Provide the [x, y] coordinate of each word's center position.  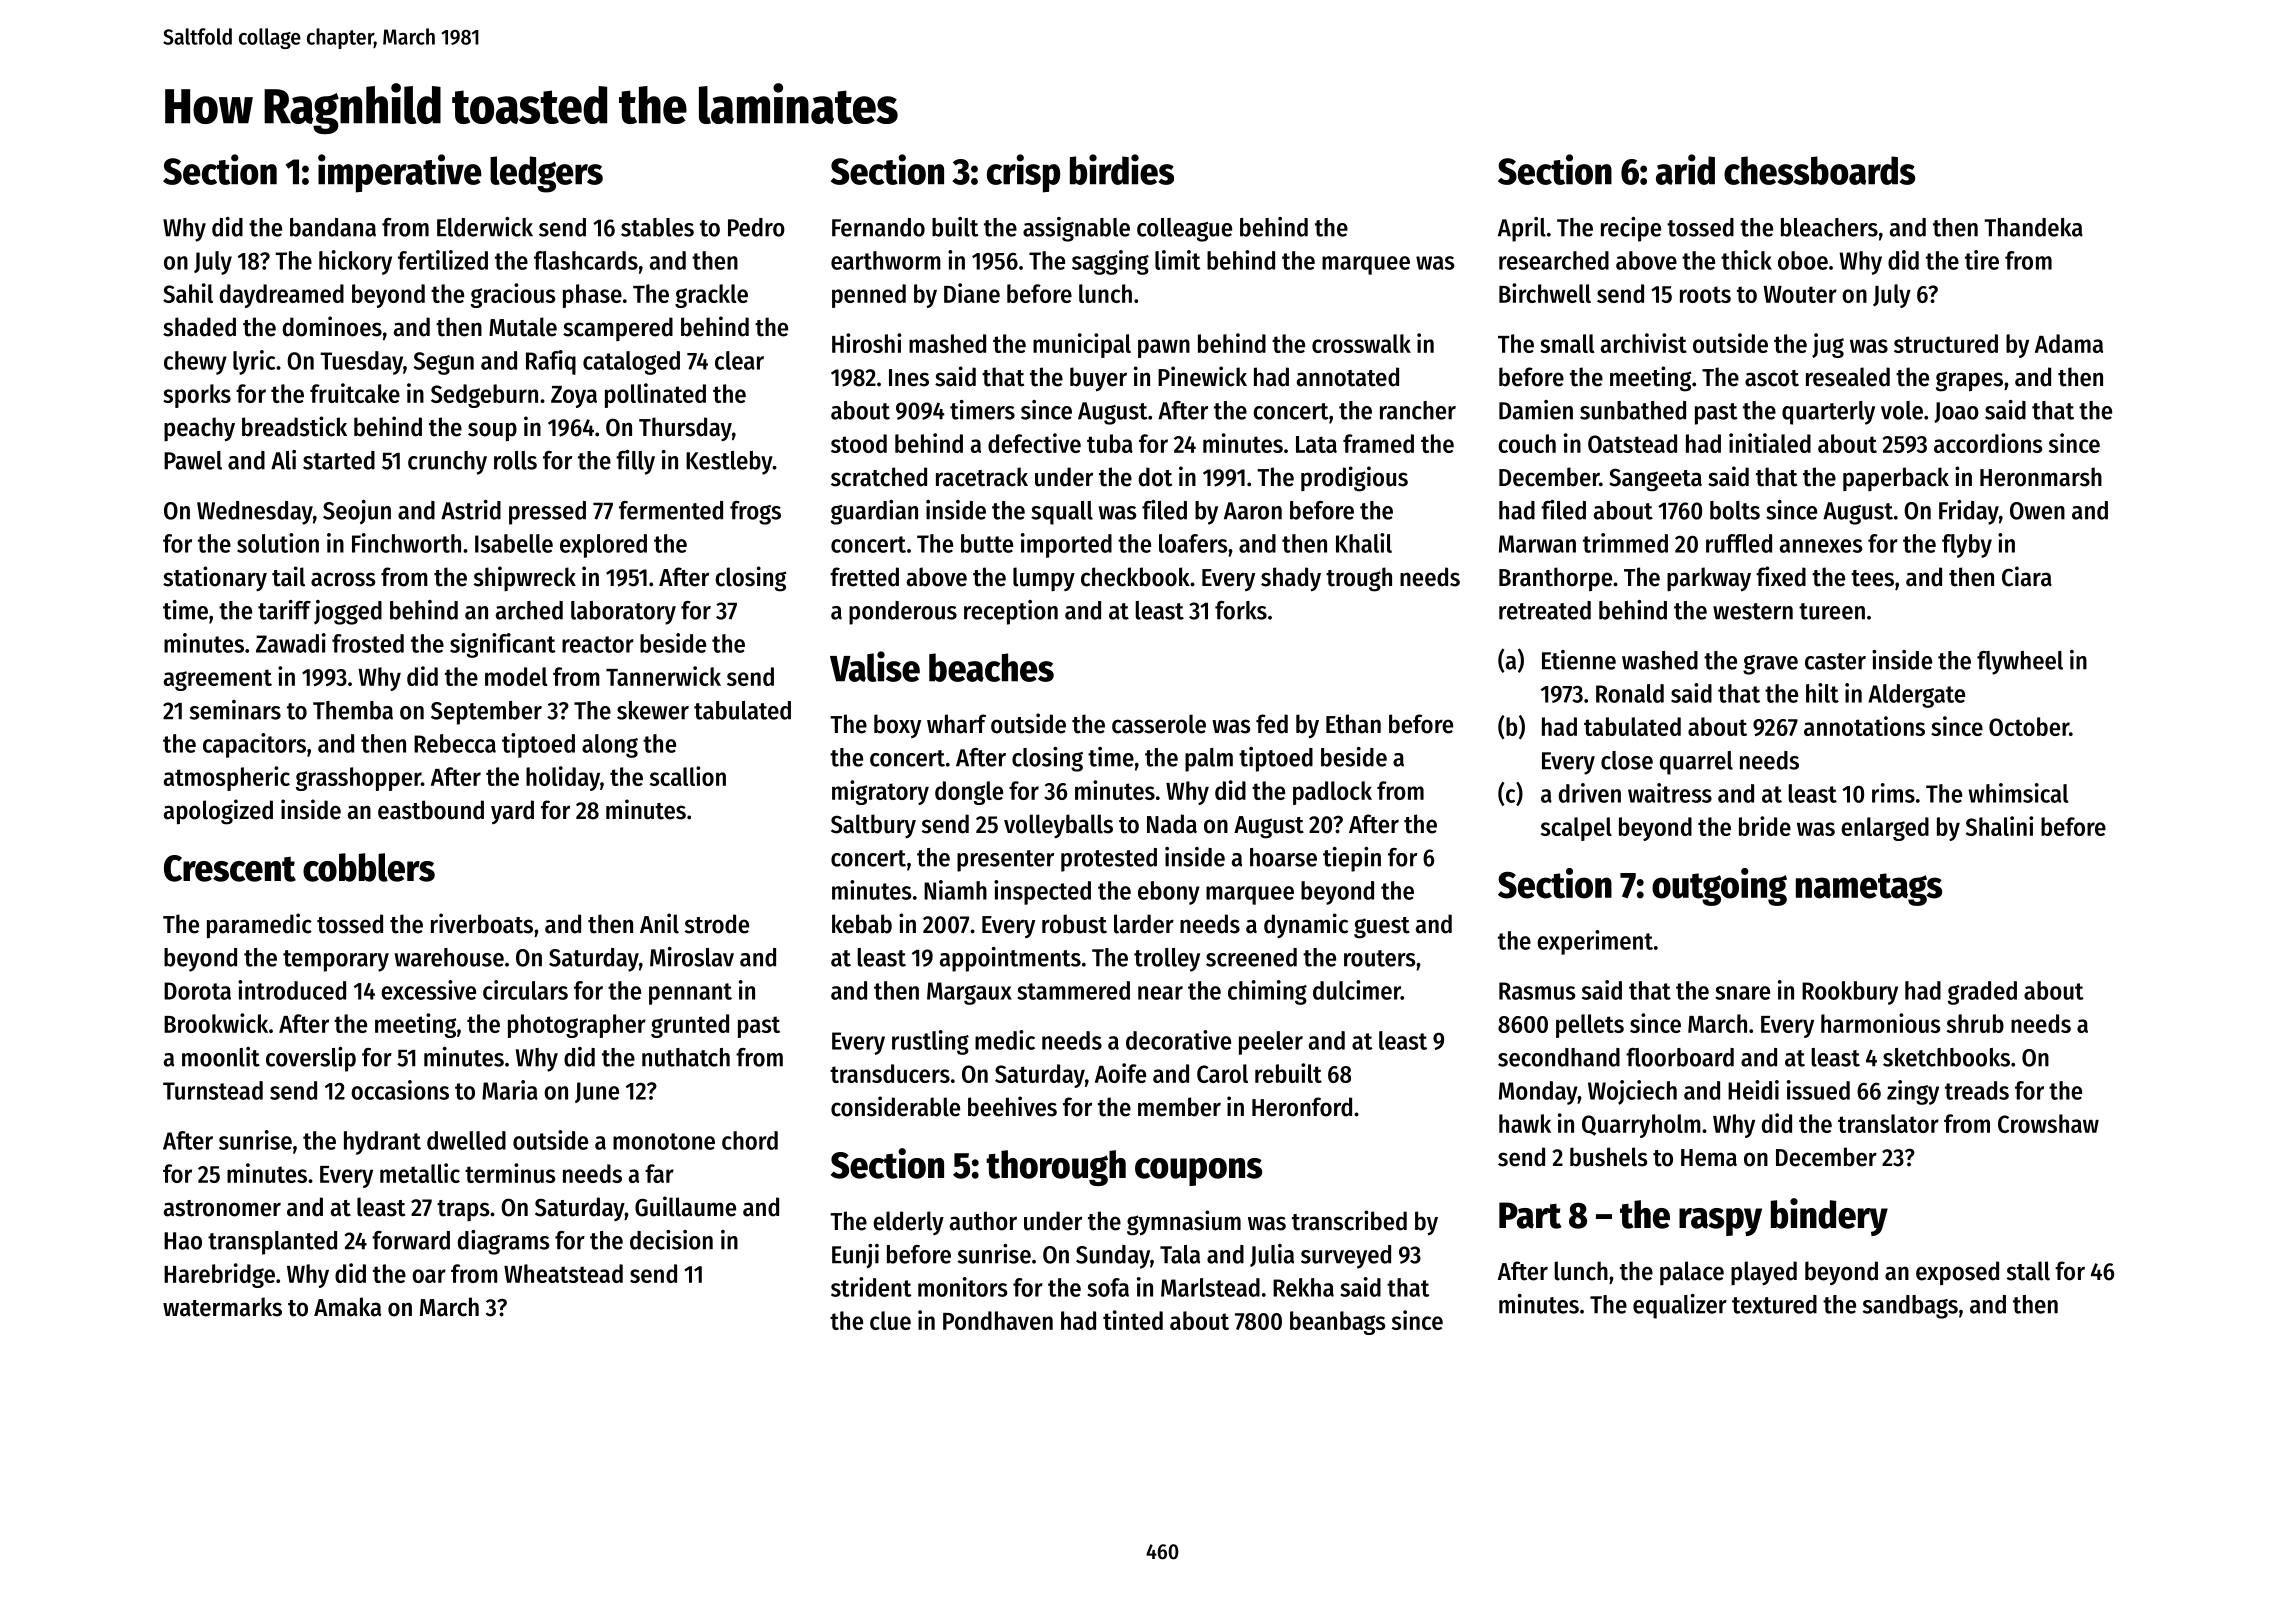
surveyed [1346, 1257]
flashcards [586, 260]
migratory [880, 792]
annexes [1821, 546]
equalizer [1680, 1306]
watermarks [222, 1307]
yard [512, 812]
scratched [879, 477]
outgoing [1719, 887]
